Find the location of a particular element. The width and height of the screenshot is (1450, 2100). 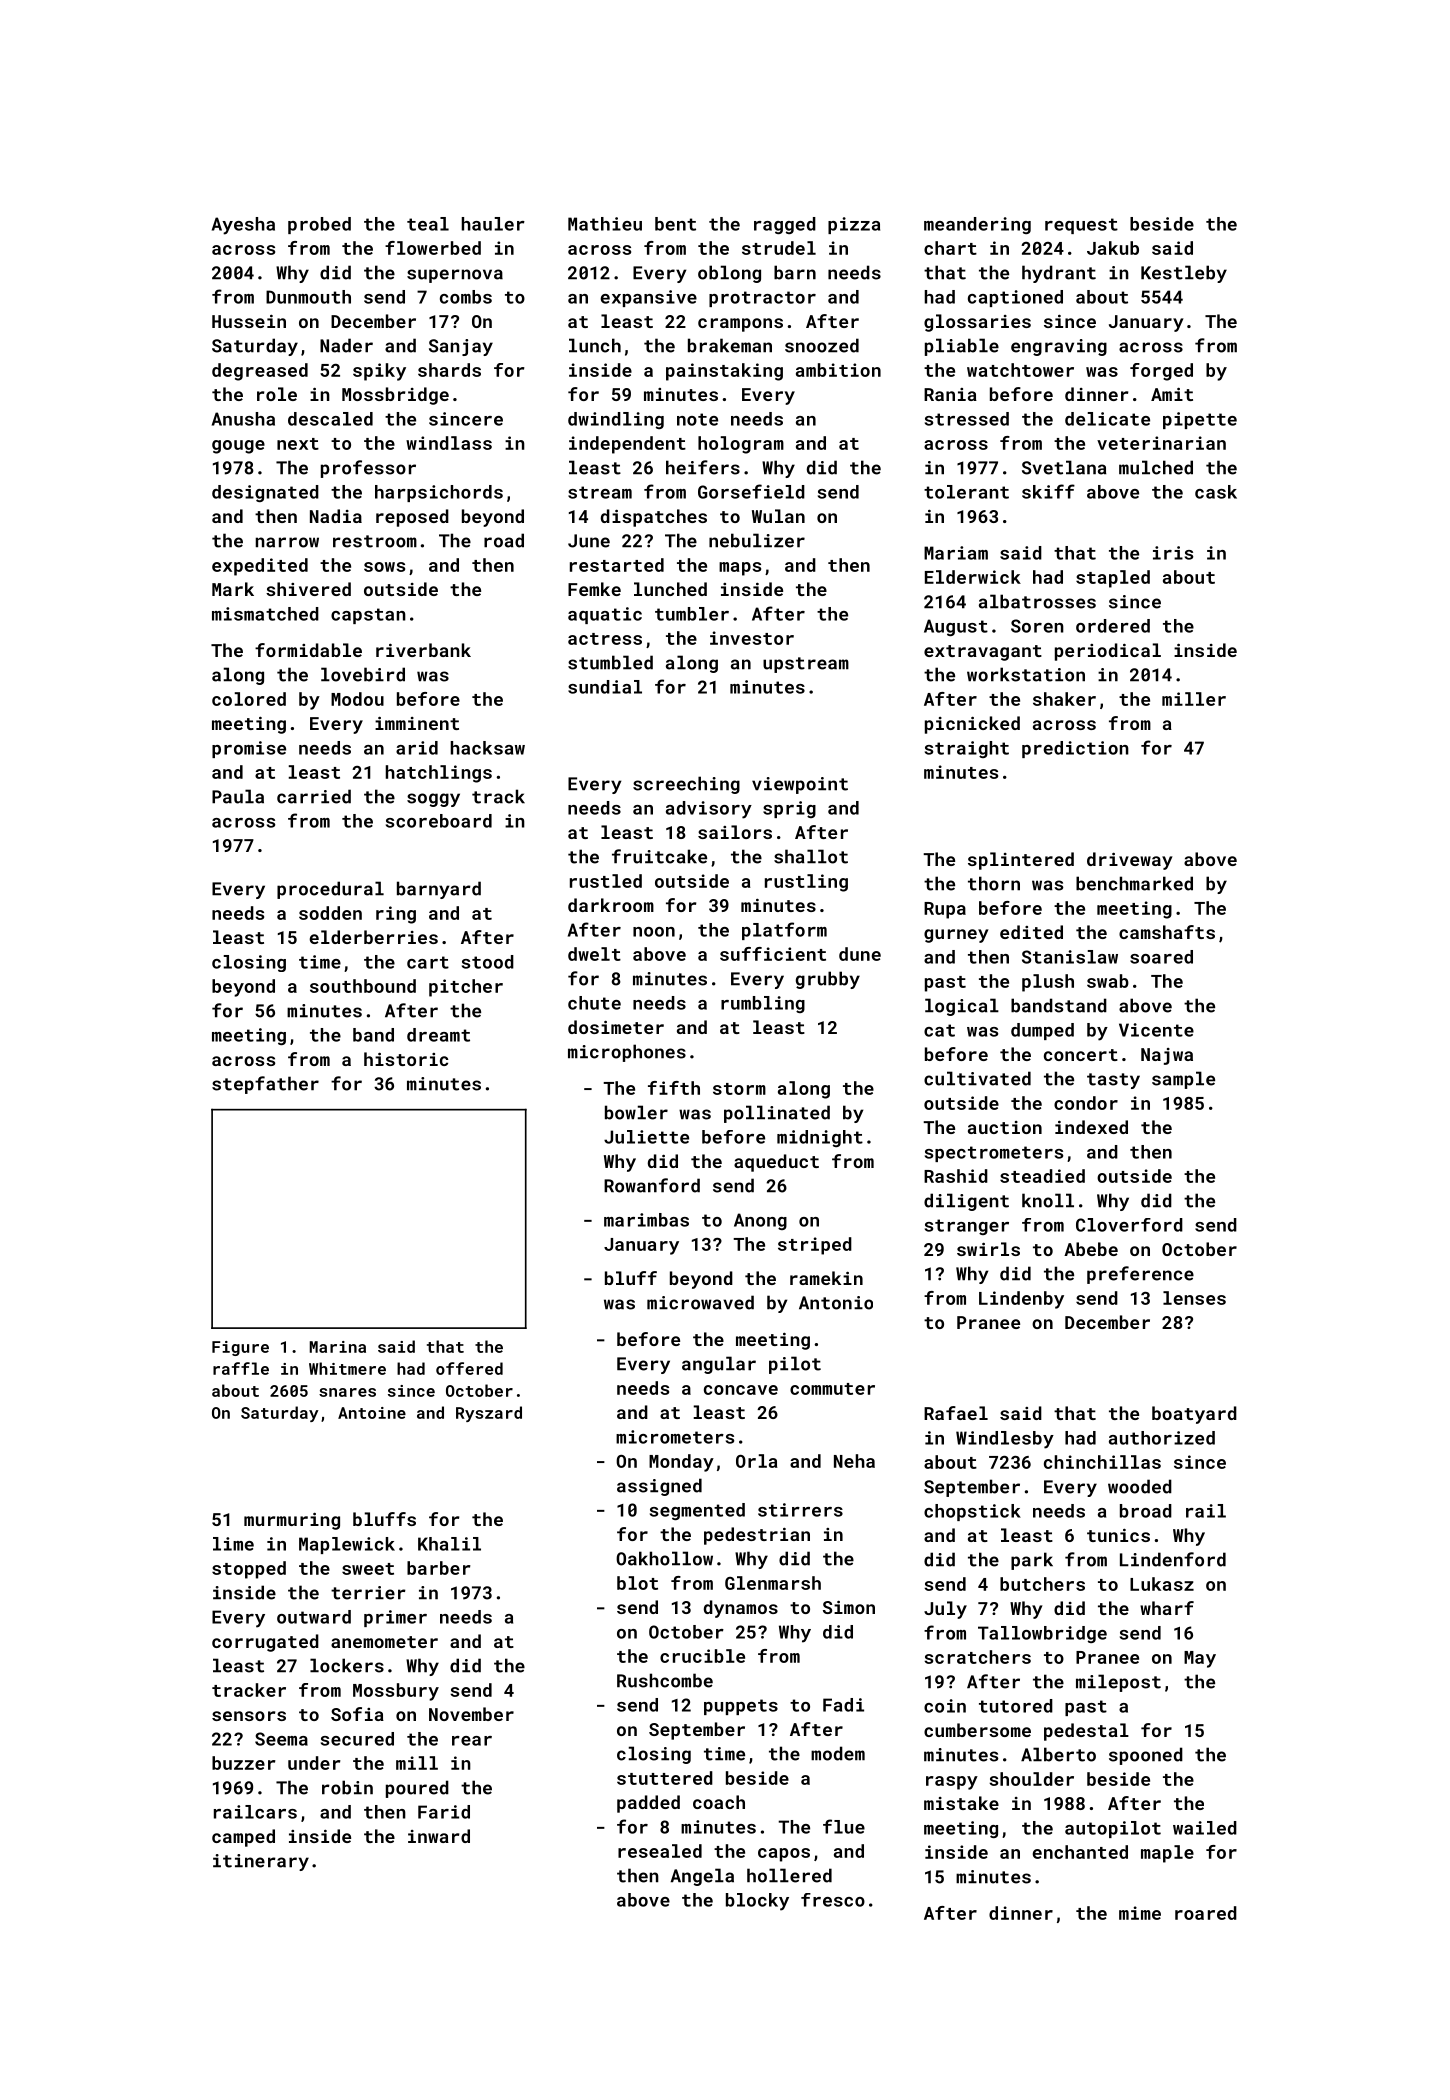

periodical is located at coordinates (1108, 652).
